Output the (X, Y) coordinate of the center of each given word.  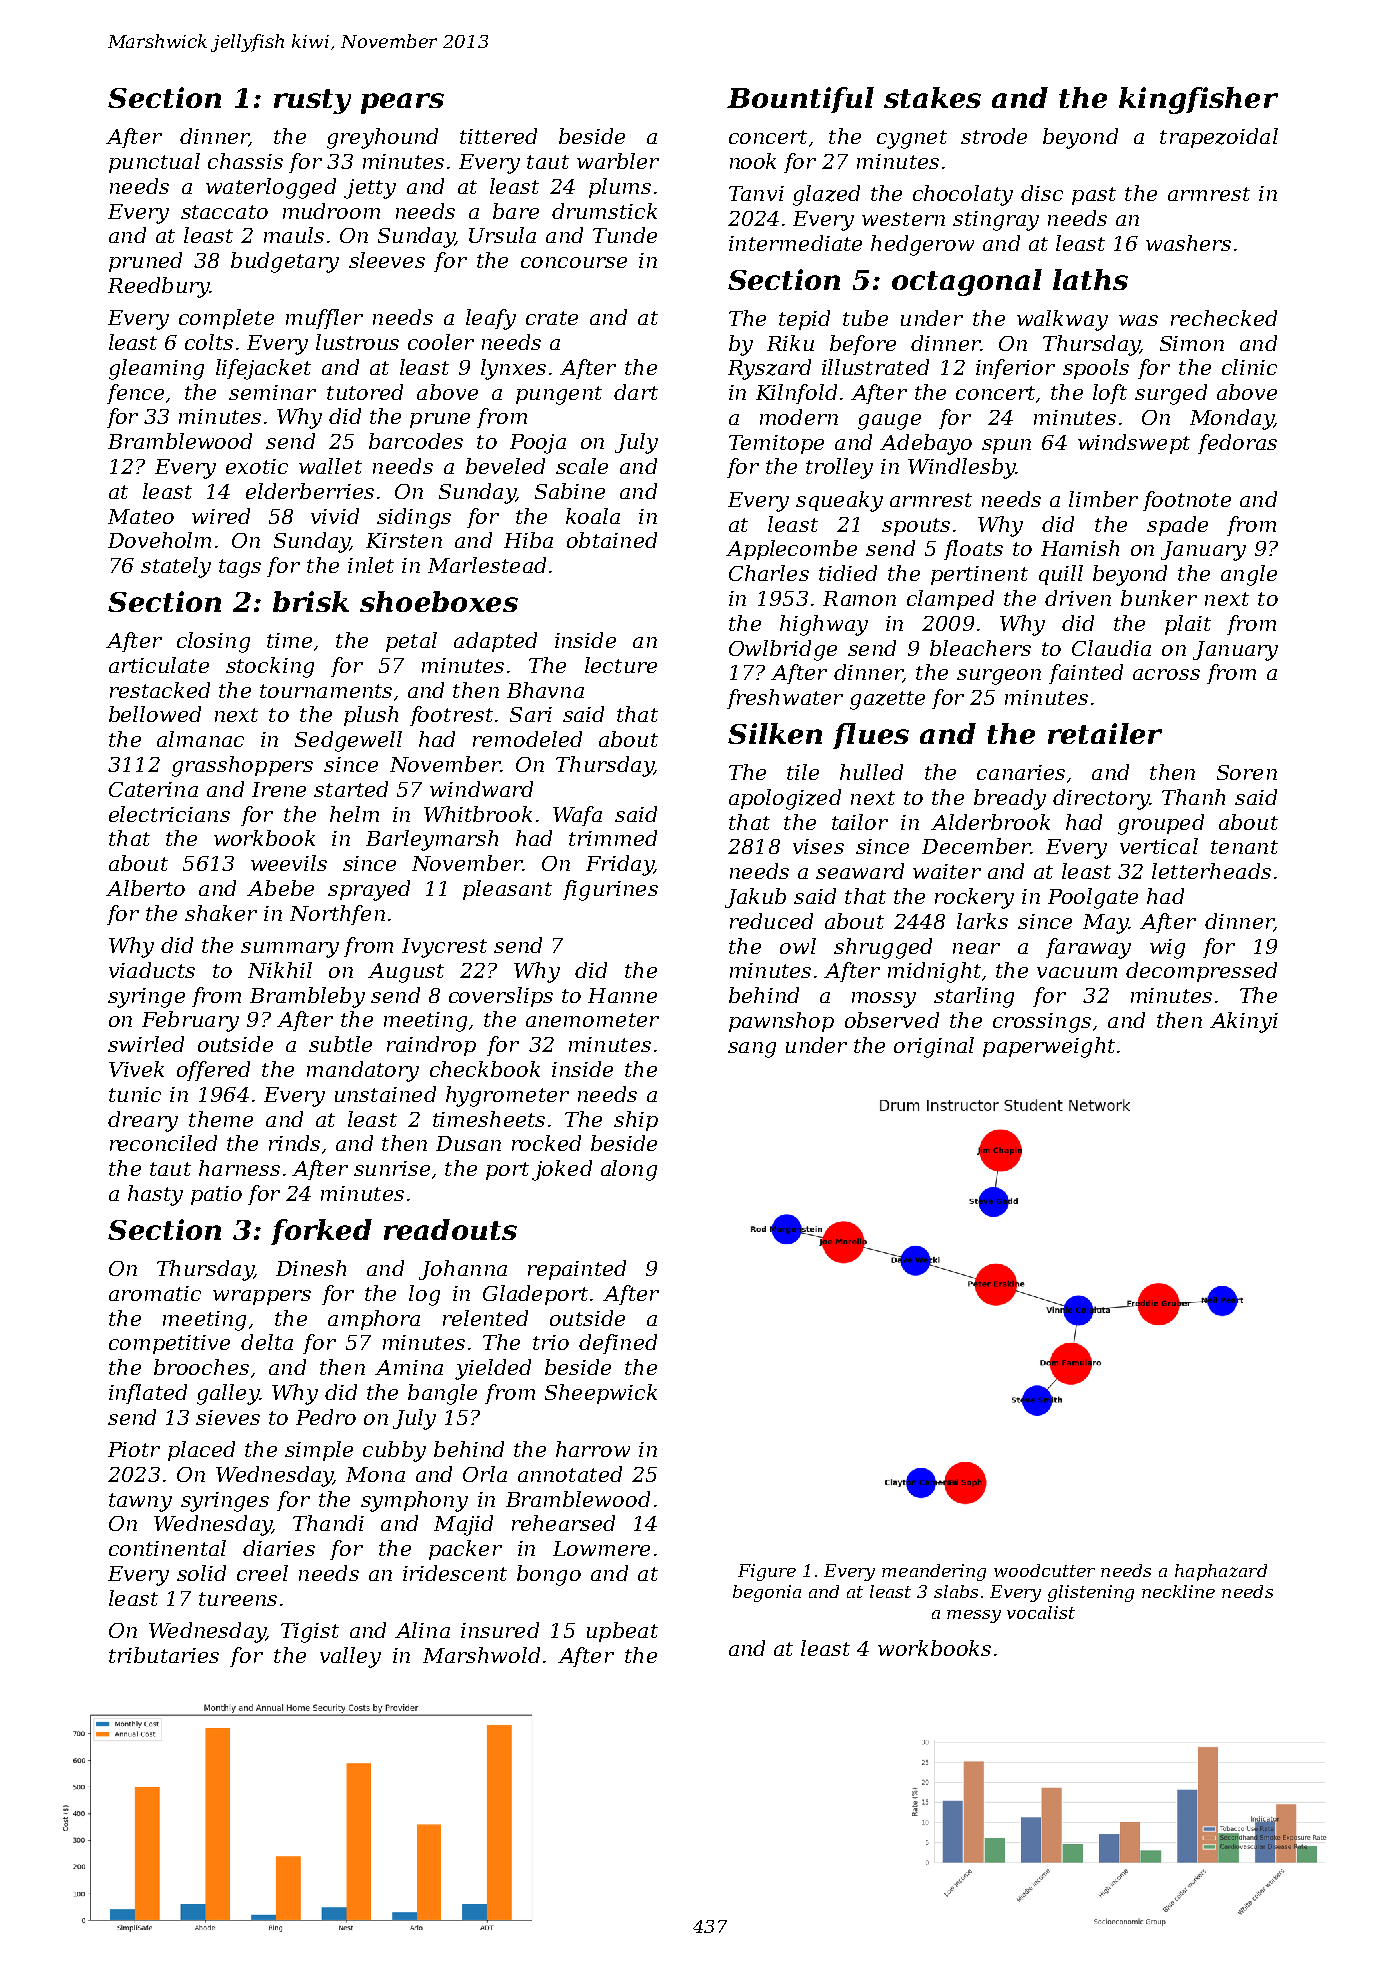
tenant (1244, 847)
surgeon (999, 677)
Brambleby (307, 997)
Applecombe (791, 550)
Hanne (622, 995)
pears (402, 103)
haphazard (1221, 1572)
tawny (140, 1502)
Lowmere (601, 1548)
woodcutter (1044, 1570)
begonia (767, 1593)
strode (994, 136)
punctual (154, 163)
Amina (409, 1367)
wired (221, 516)
